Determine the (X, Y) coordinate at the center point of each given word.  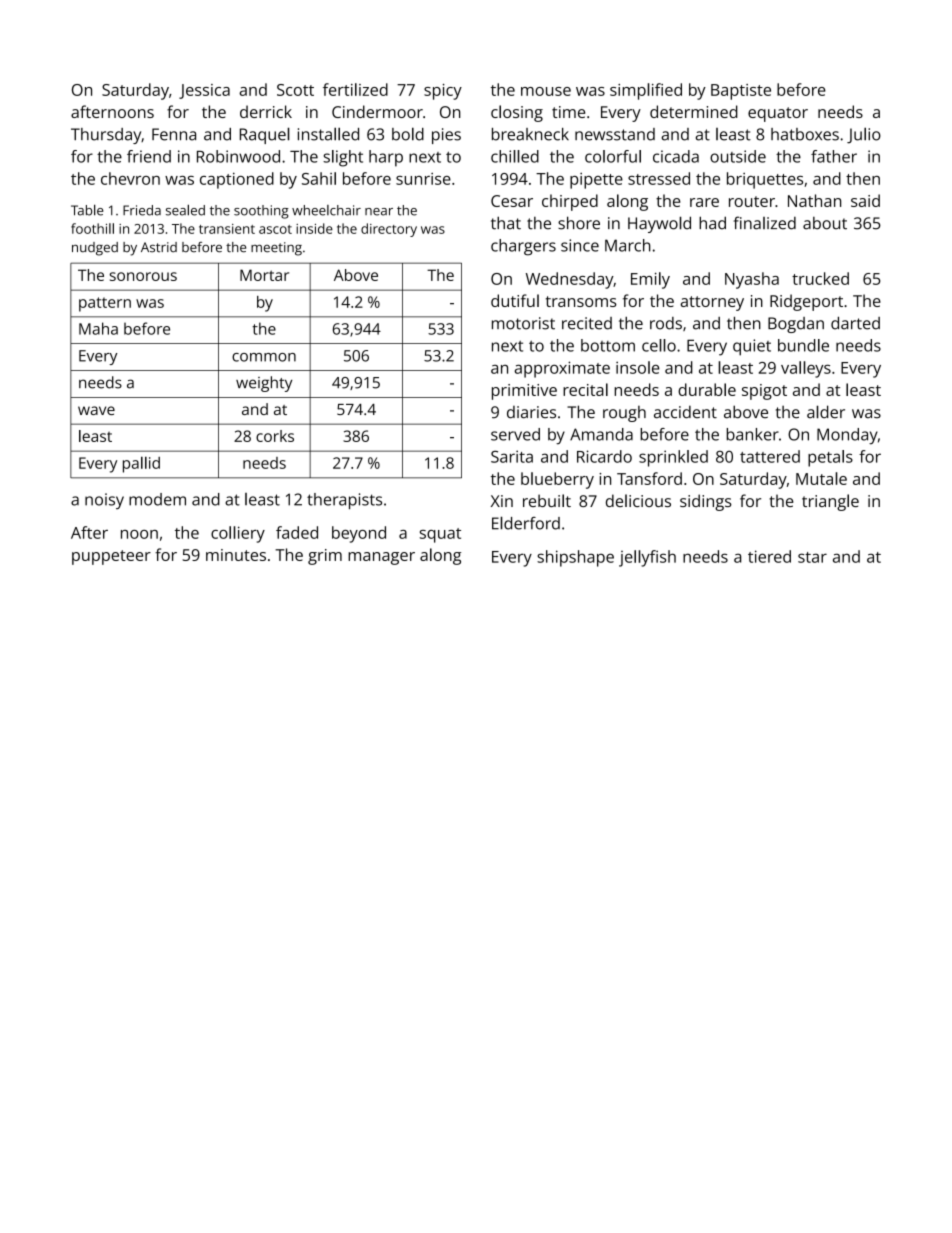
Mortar (264, 275)
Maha (98, 328)
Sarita (512, 456)
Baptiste (741, 92)
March (627, 245)
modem (157, 499)
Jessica (204, 91)
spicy (443, 92)
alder (826, 412)
